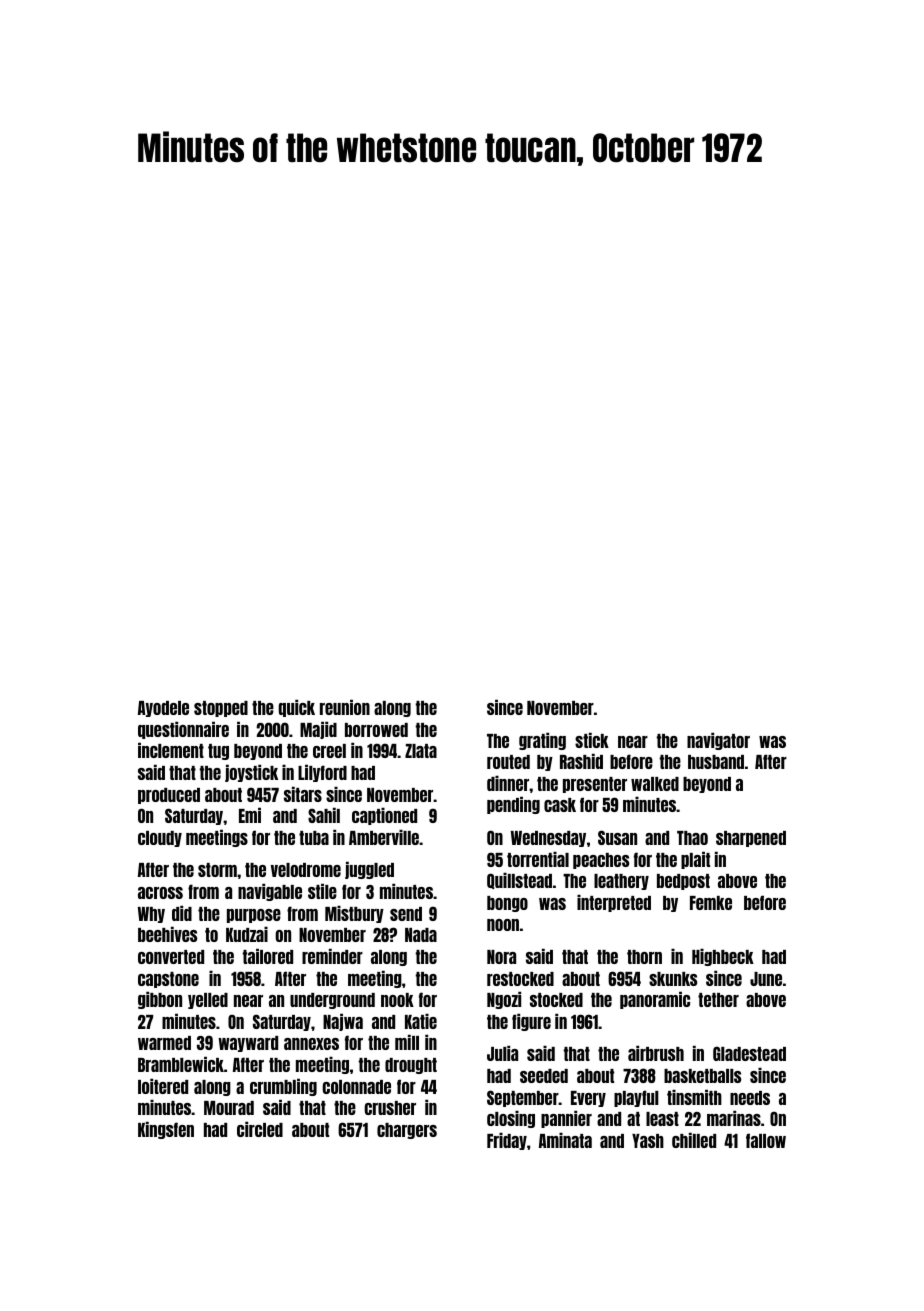  Describe the element at coordinates (332, 956) in the document. I see `reminder` at that location.
